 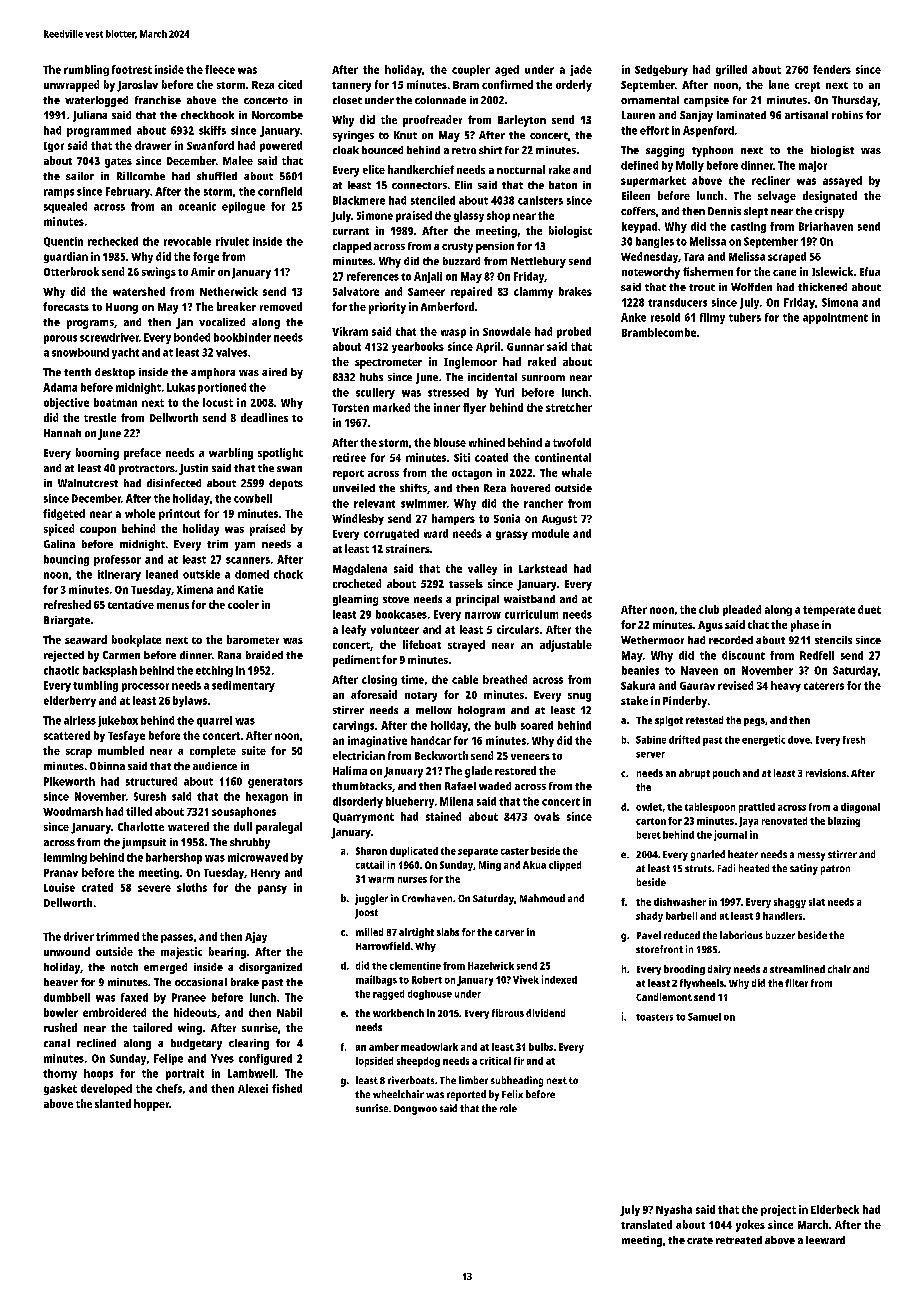 What do you see at coordinates (699, 670) in the image?
I see `Naveen` at bounding box center [699, 670].
